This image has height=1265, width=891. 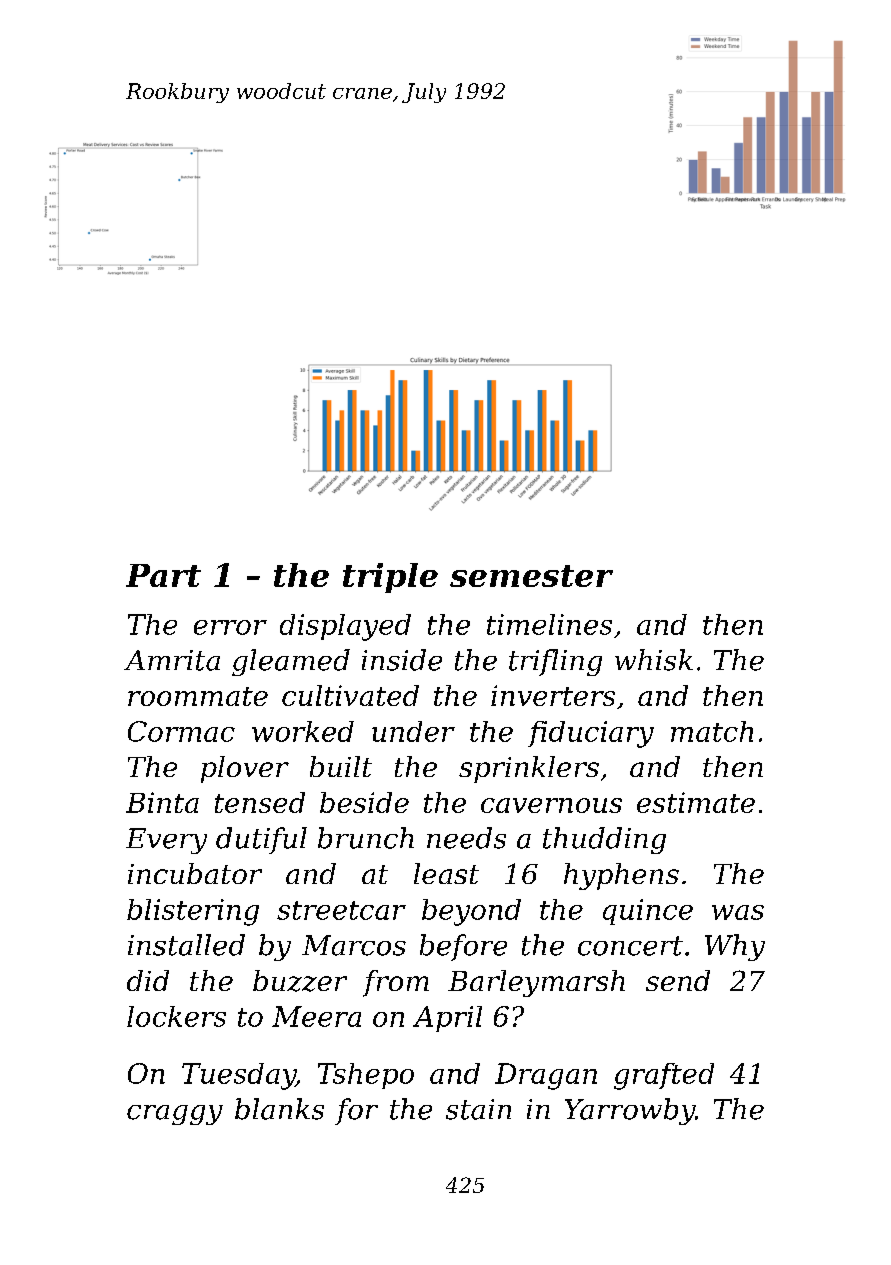 What do you see at coordinates (390, 578) in the image?
I see `triple` at bounding box center [390, 578].
